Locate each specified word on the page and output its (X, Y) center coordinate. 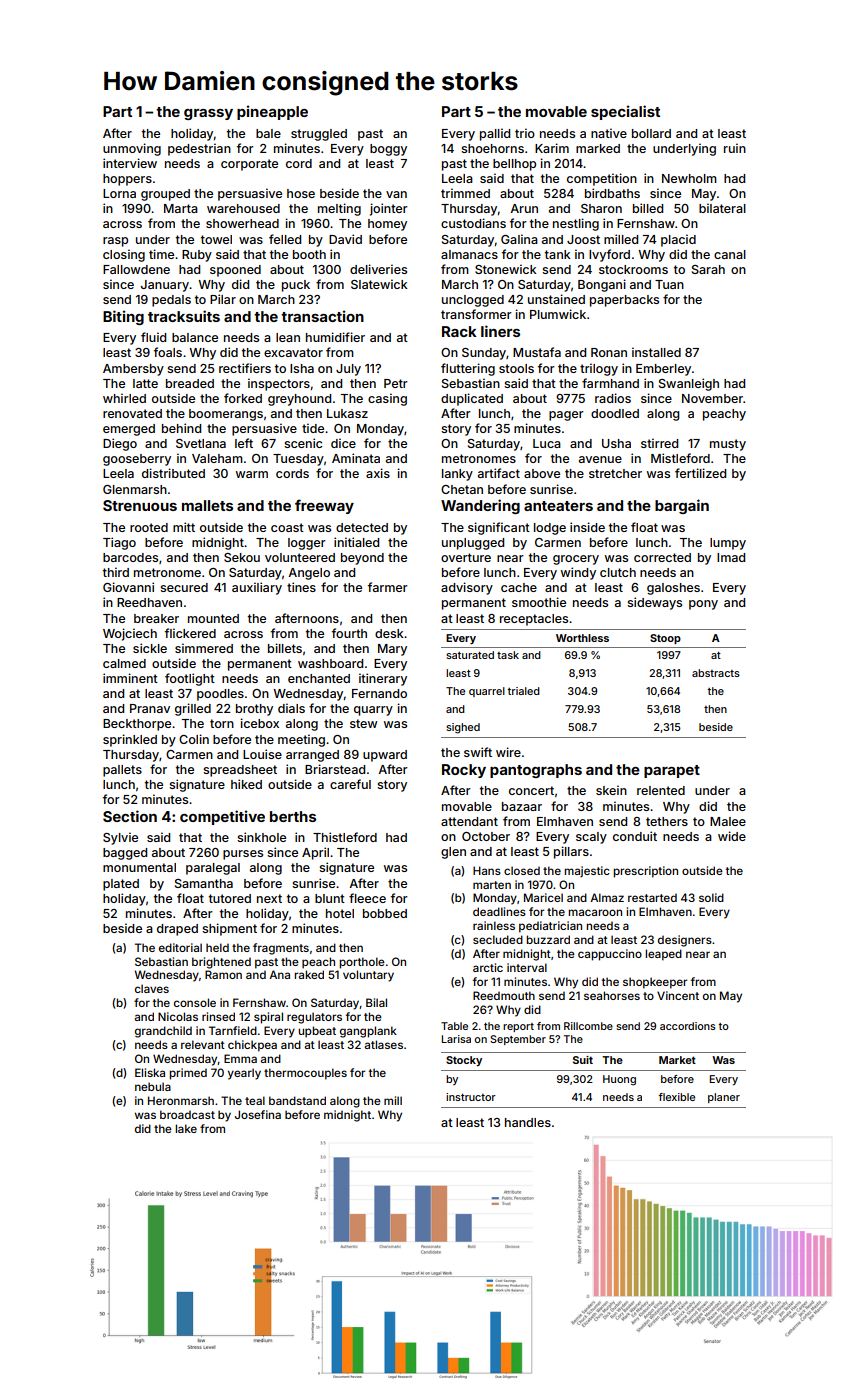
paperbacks (624, 301)
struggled (319, 135)
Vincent (678, 995)
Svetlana (201, 443)
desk (389, 633)
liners (500, 331)
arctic (488, 967)
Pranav (150, 708)
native (609, 133)
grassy (208, 114)
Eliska (150, 1072)
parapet (672, 771)
